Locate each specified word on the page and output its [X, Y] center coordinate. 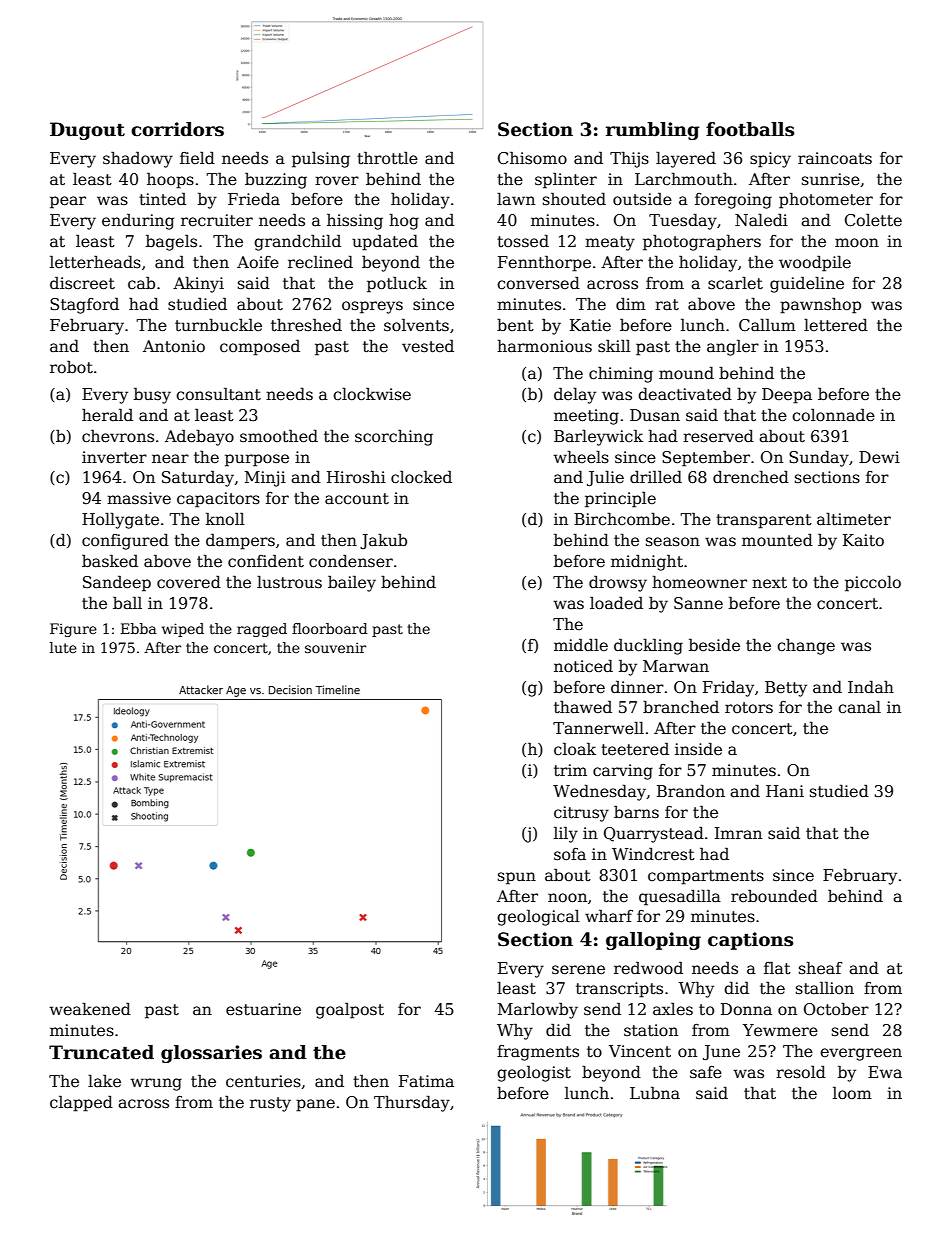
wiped [183, 630]
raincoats [835, 158]
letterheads [95, 262]
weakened [90, 1009]
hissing [355, 221]
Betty [786, 689]
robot [71, 367]
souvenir [335, 647]
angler [733, 348]
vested [428, 346]
